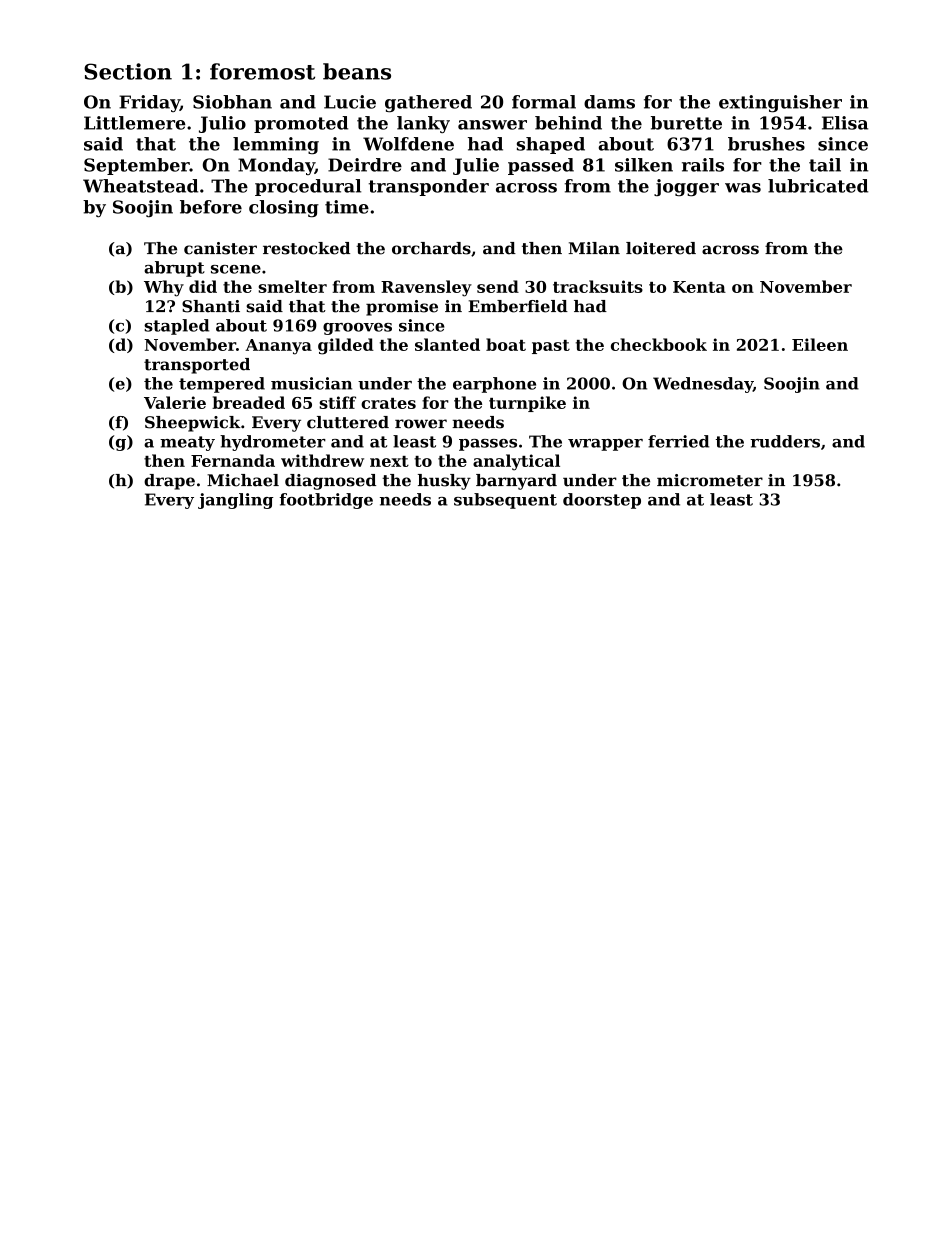  What do you see at coordinates (211, 306) in the document?
I see `Shanti` at bounding box center [211, 306].
